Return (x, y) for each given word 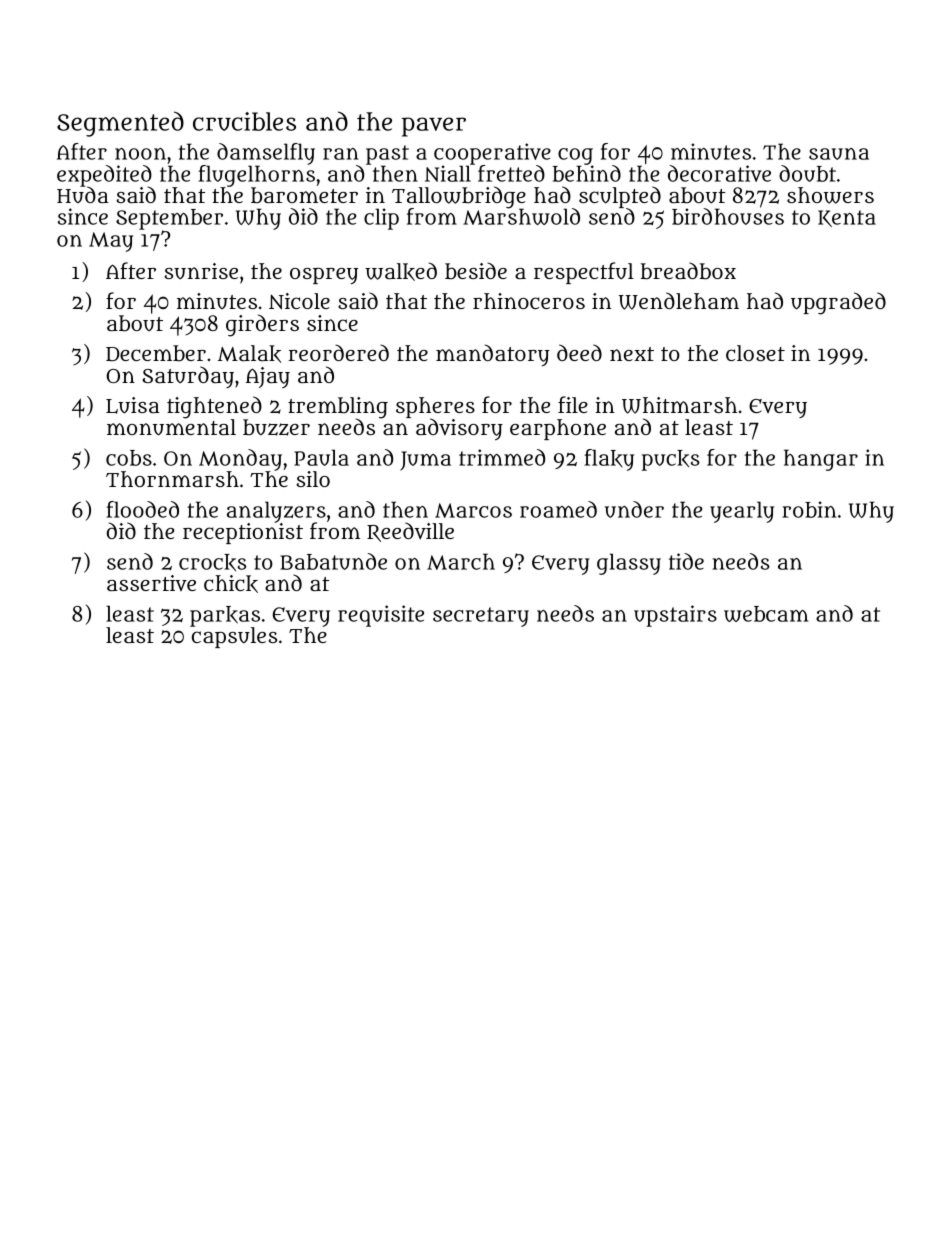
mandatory (493, 355)
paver (434, 127)
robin (809, 509)
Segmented (120, 124)
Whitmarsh (679, 405)
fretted (511, 173)
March (461, 561)
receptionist (243, 533)
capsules (234, 637)
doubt (807, 173)
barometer (304, 195)
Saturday (188, 377)
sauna (839, 154)
